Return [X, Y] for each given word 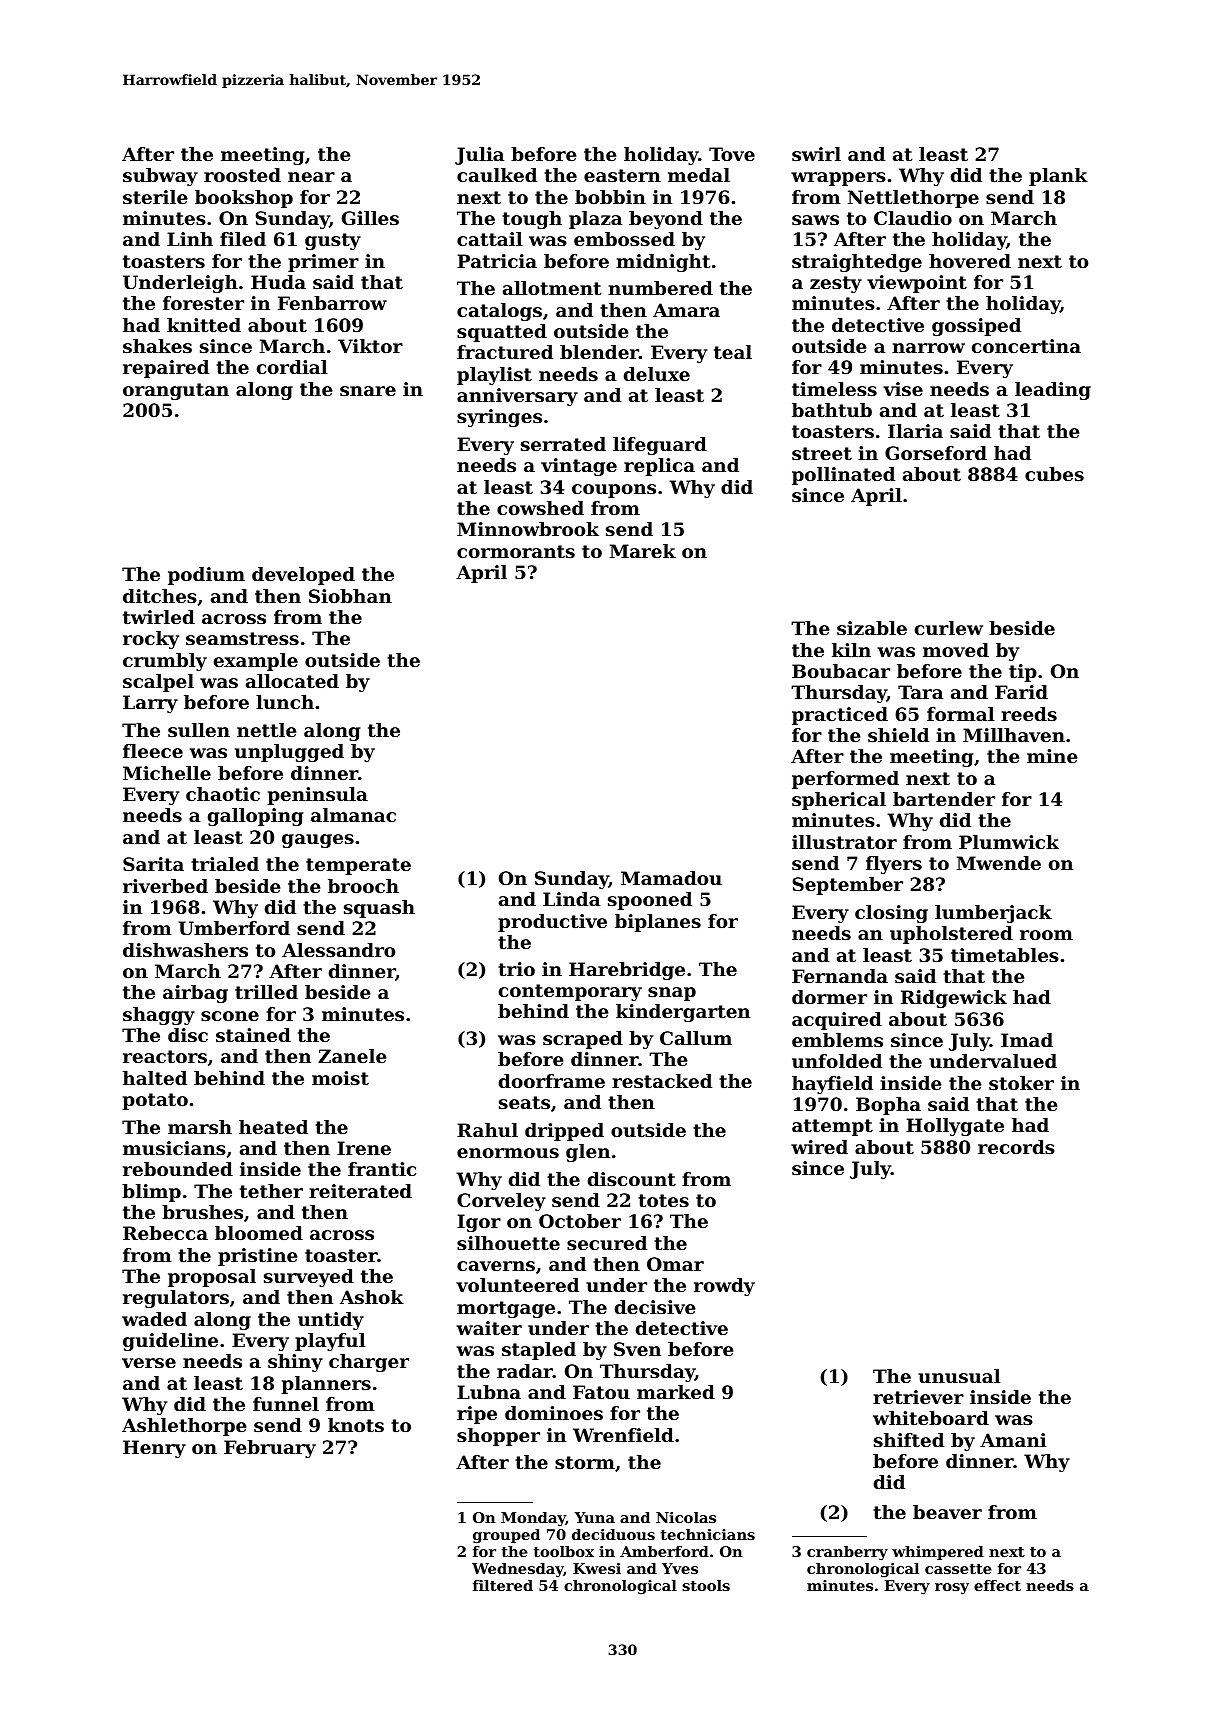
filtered [503, 1585]
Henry [154, 1449]
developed [303, 576]
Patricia [497, 261]
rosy [952, 1588]
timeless [834, 389]
